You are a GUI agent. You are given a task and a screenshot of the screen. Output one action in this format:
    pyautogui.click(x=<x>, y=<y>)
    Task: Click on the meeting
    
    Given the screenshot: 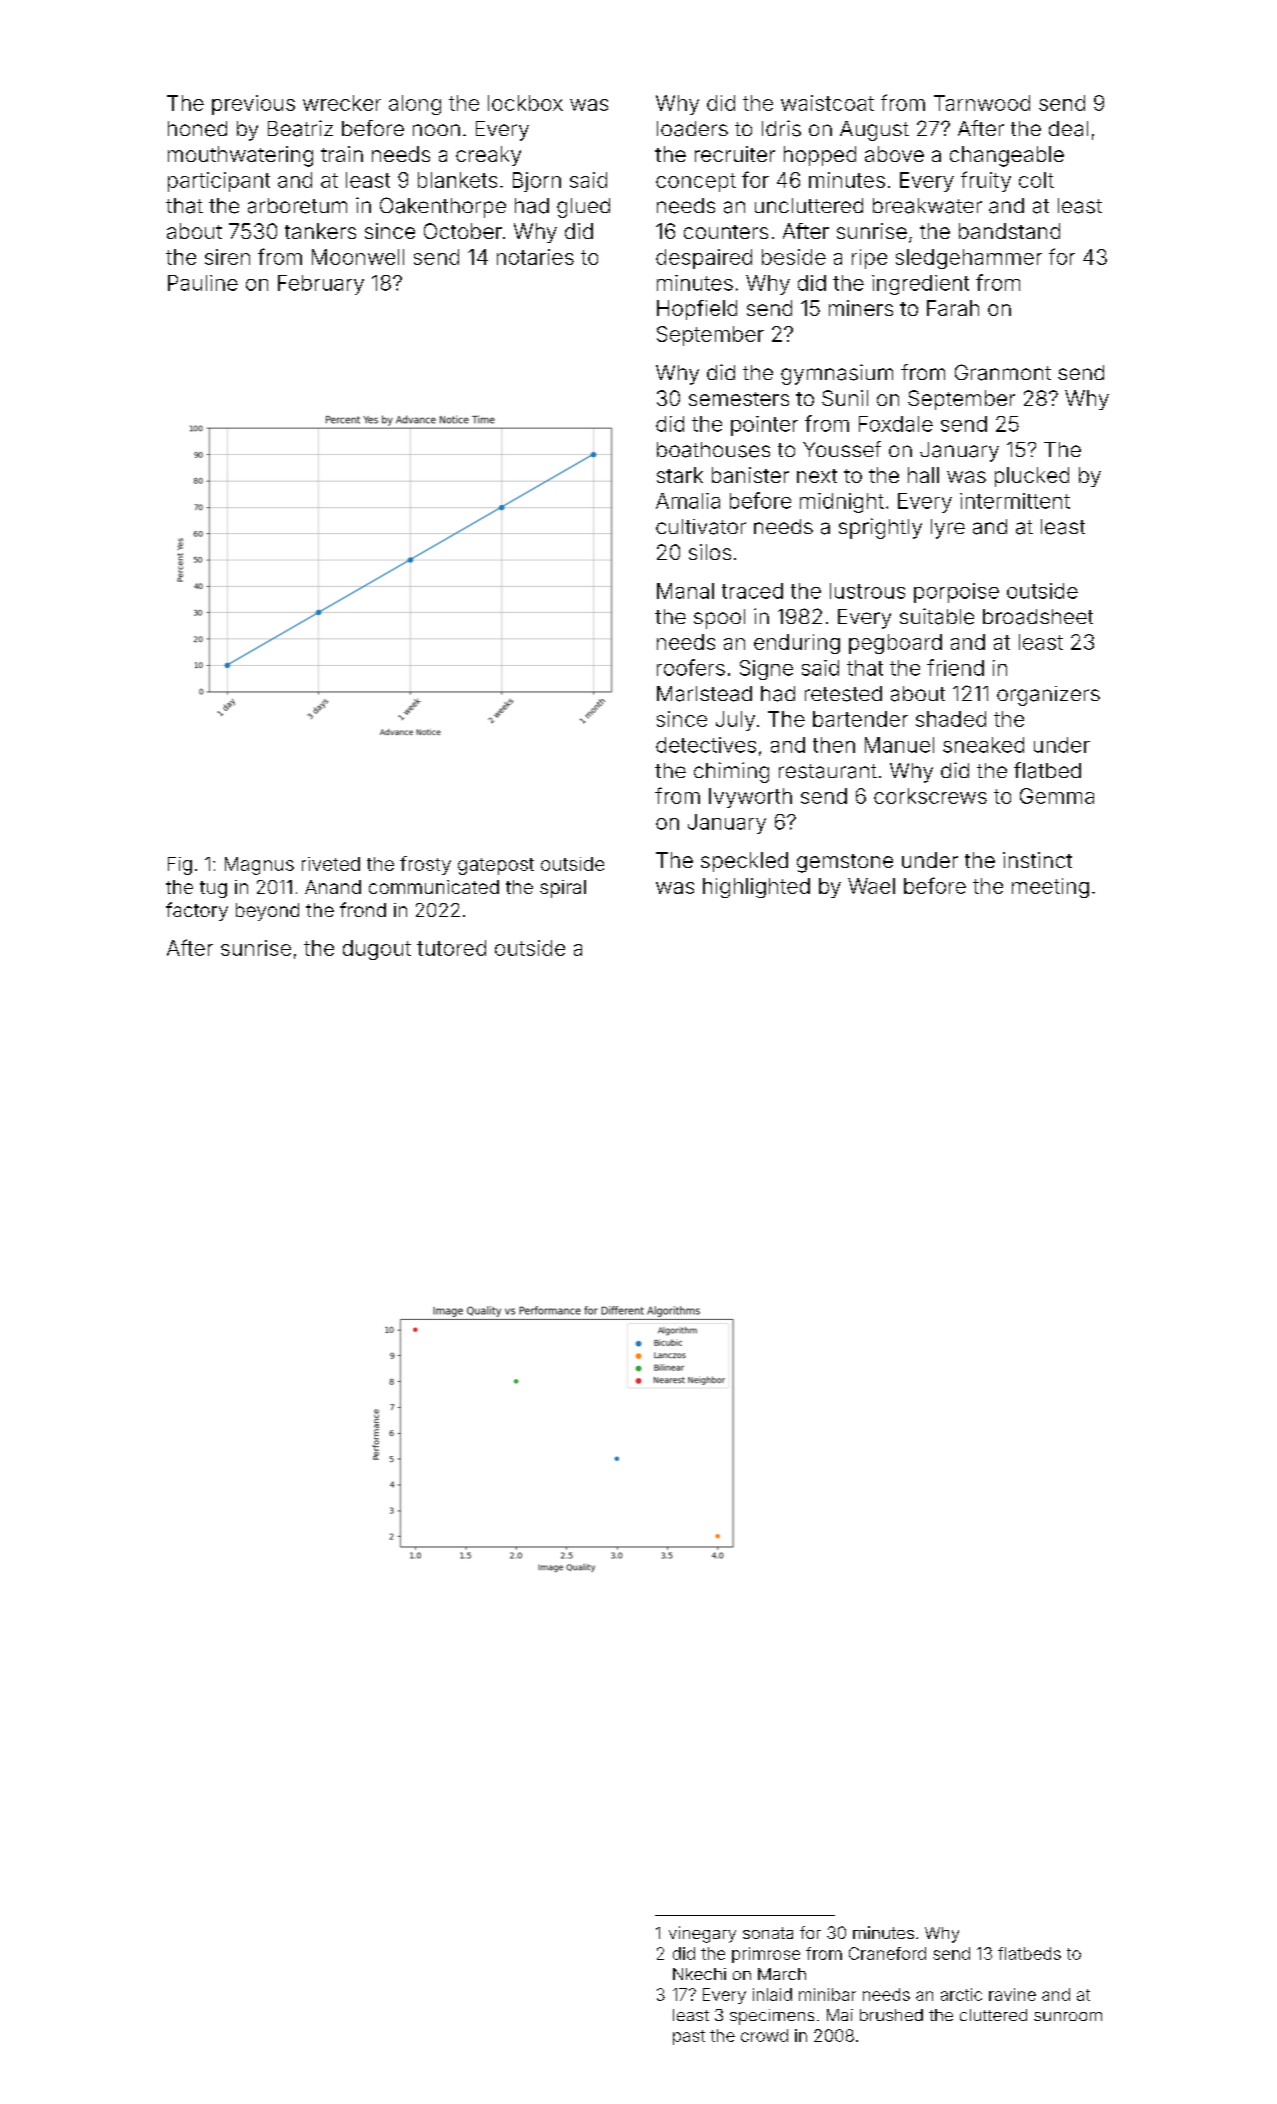 What is the action you would take?
    pyautogui.click(x=1050, y=888)
